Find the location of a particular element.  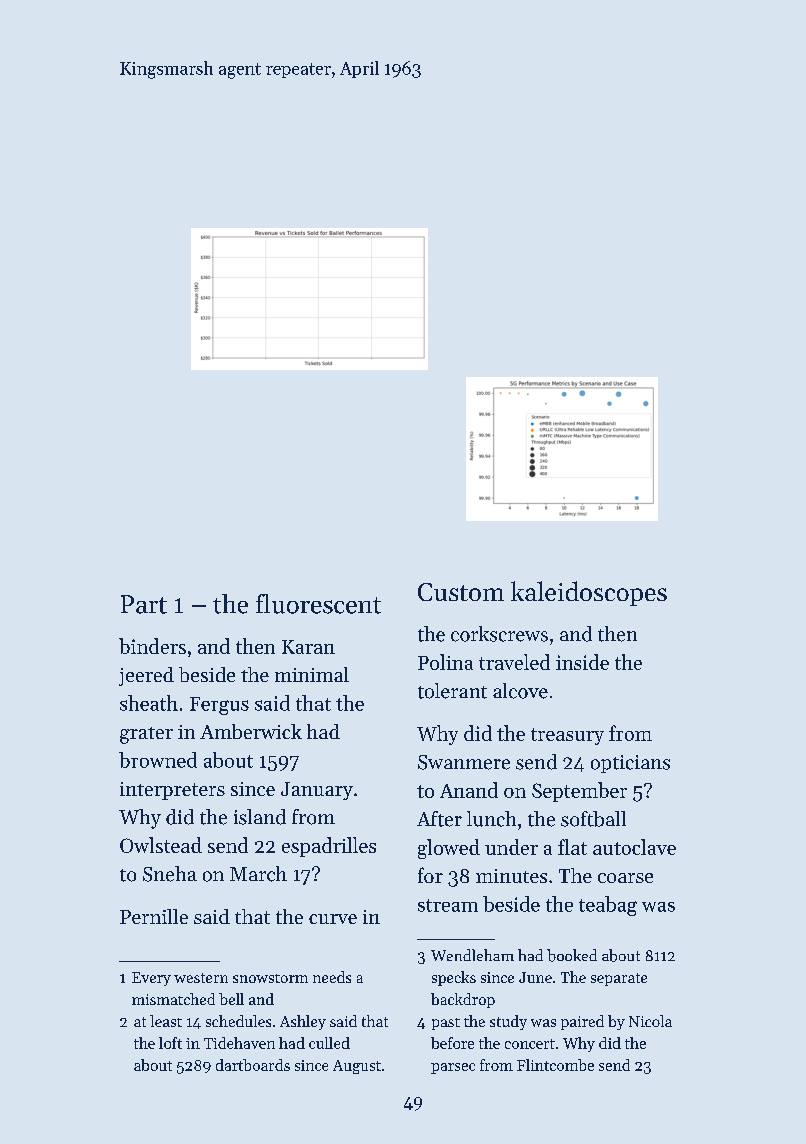

dartboards is located at coordinates (253, 1065).
